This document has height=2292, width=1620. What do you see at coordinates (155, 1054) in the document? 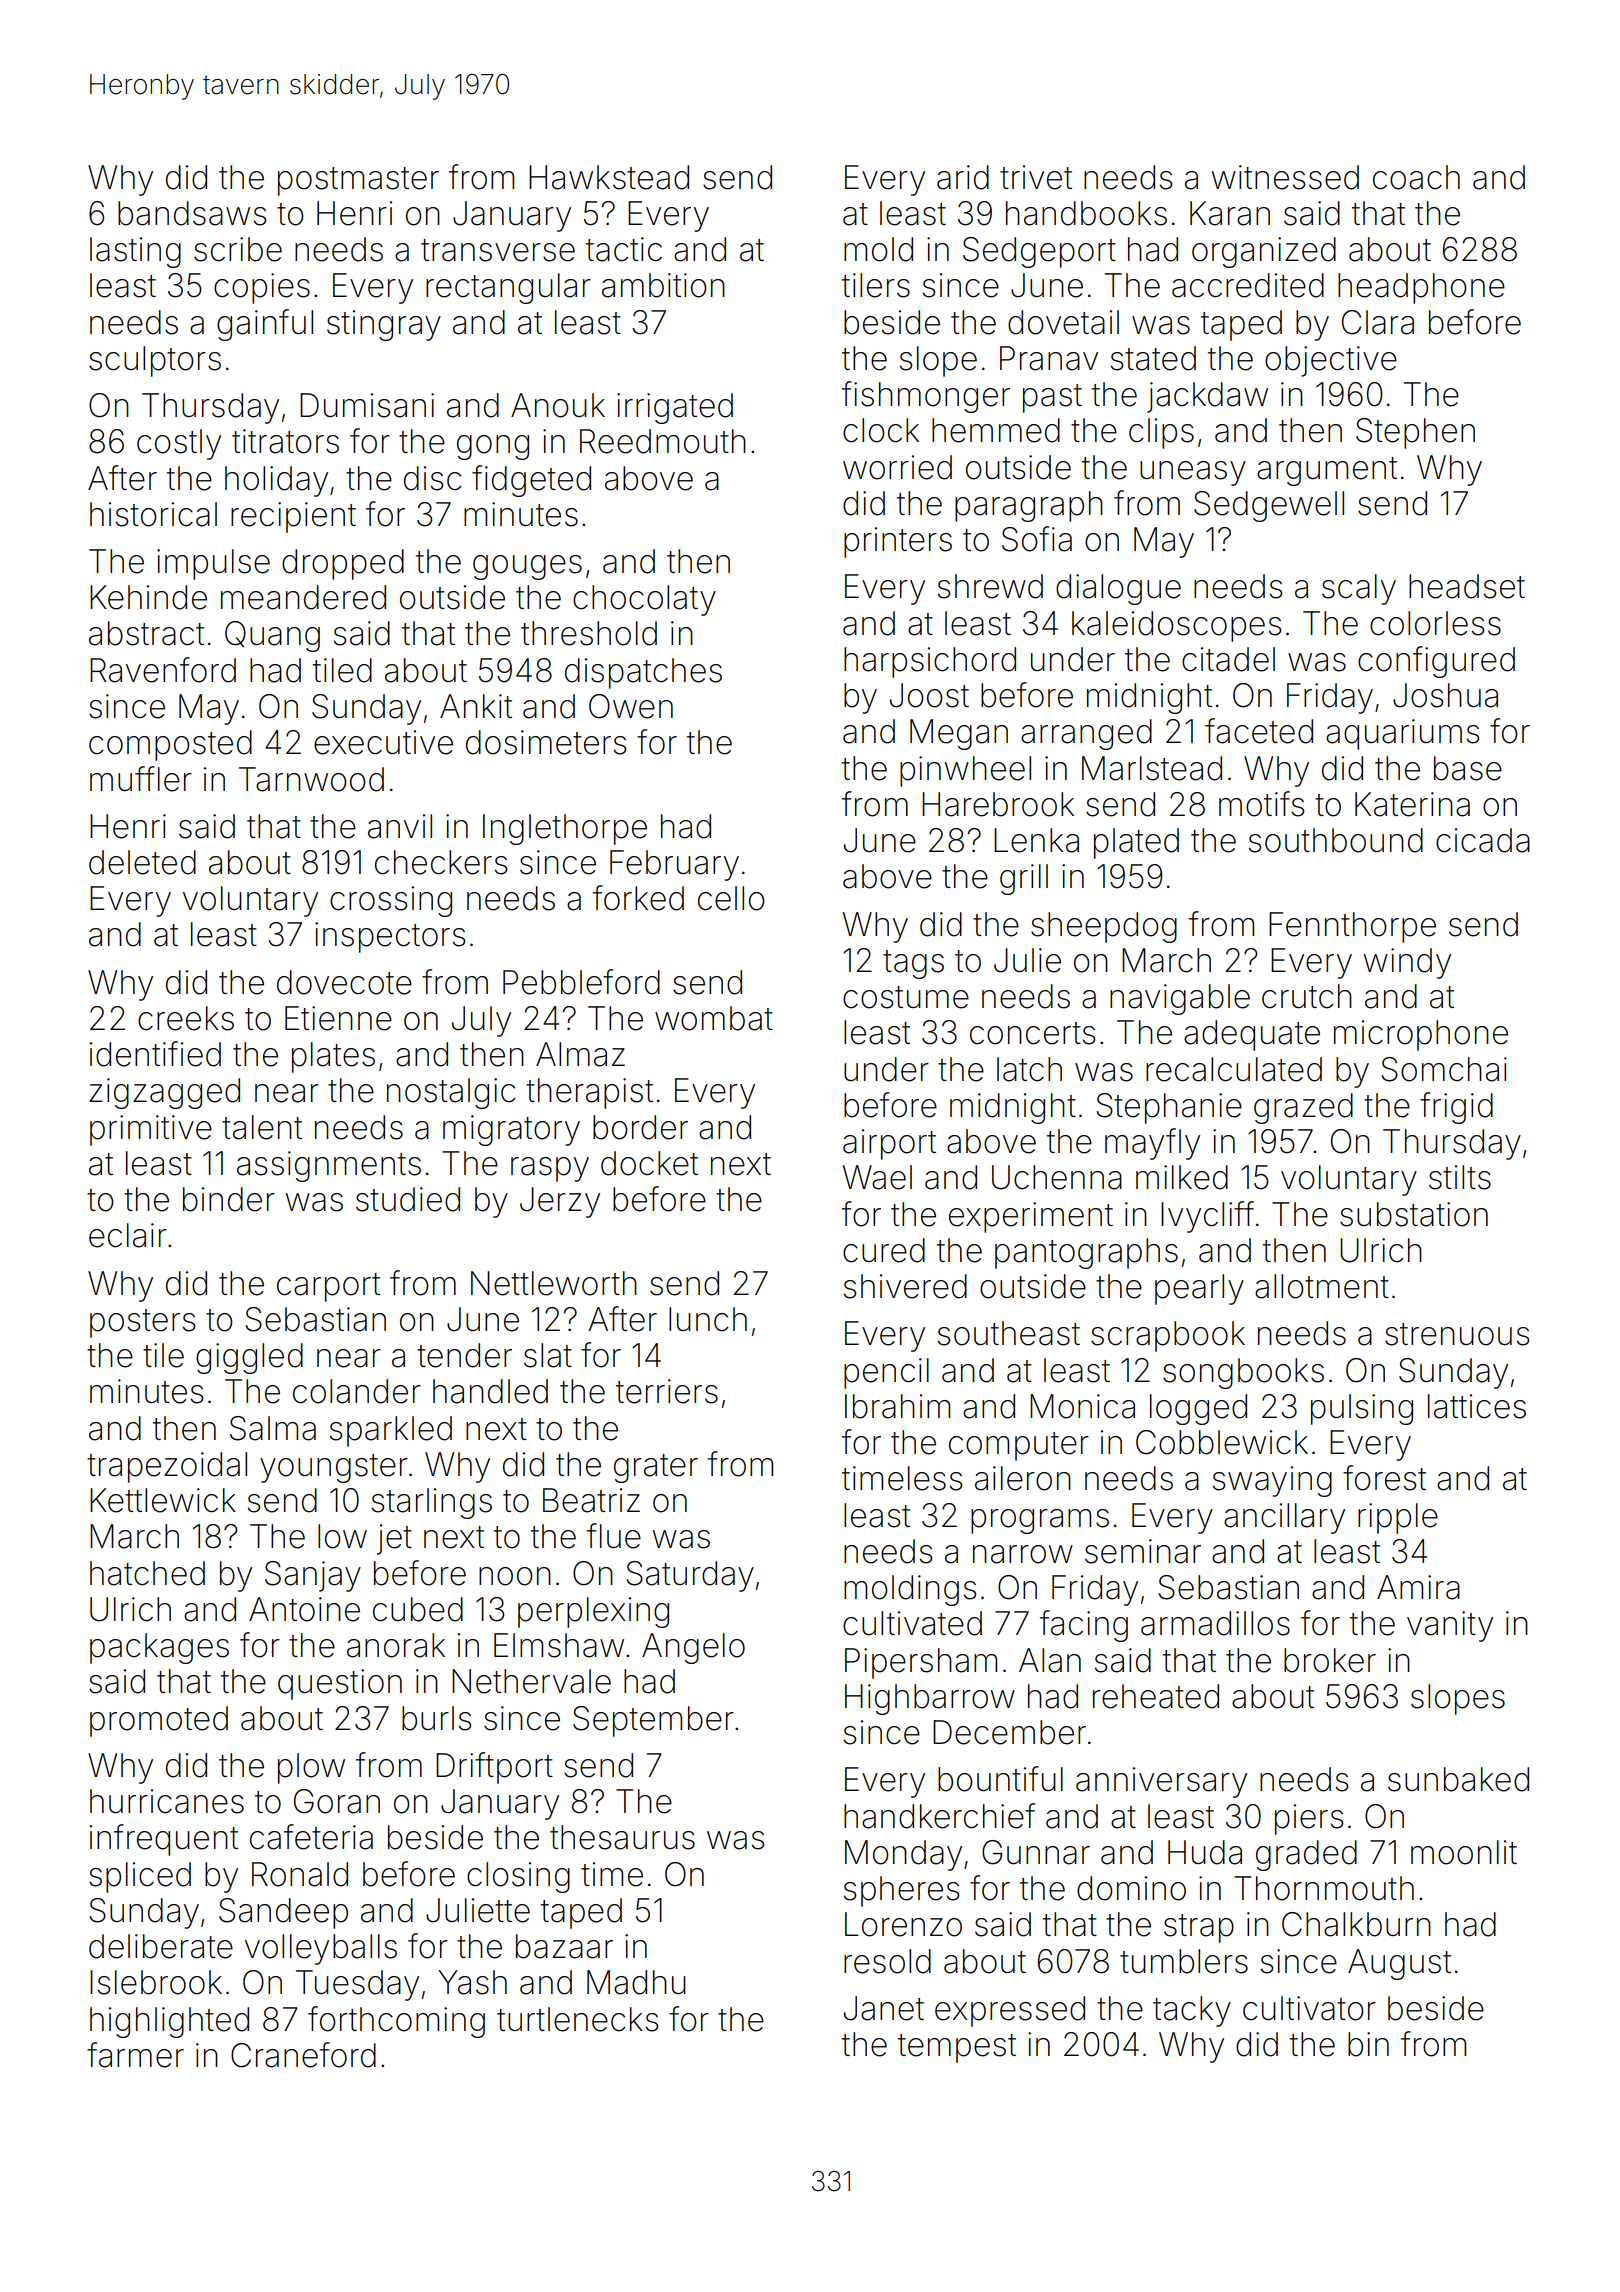
I see `identified` at bounding box center [155, 1054].
